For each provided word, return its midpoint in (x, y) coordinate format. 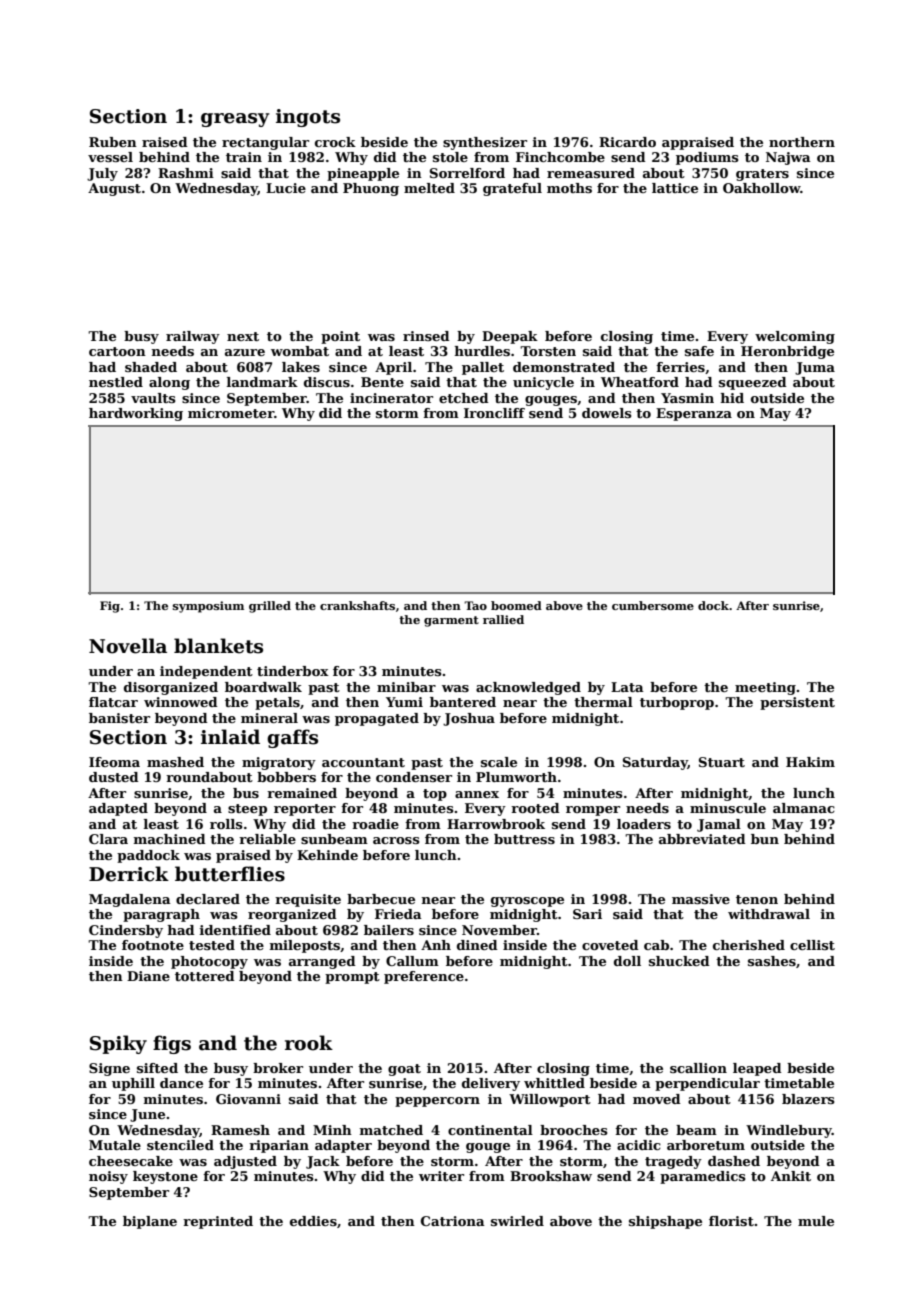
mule (816, 1221)
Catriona (453, 1221)
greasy (235, 120)
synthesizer (485, 143)
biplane (150, 1222)
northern (802, 142)
